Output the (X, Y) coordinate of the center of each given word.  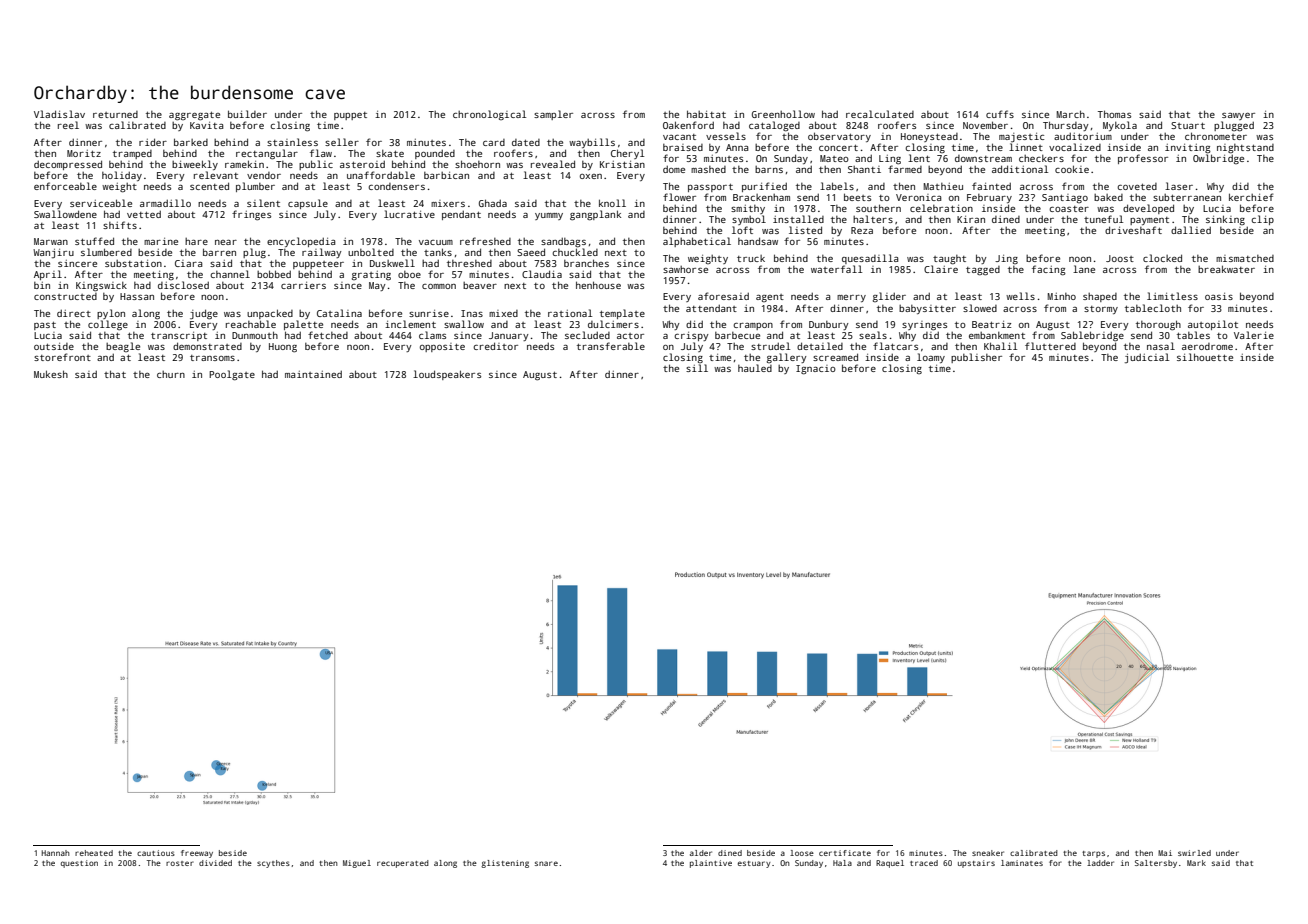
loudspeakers (447, 375)
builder (247, 114)
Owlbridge (1218, 159)
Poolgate (232, 375)
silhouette (1205, 357)
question (79, 864)
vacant (679, 137)
